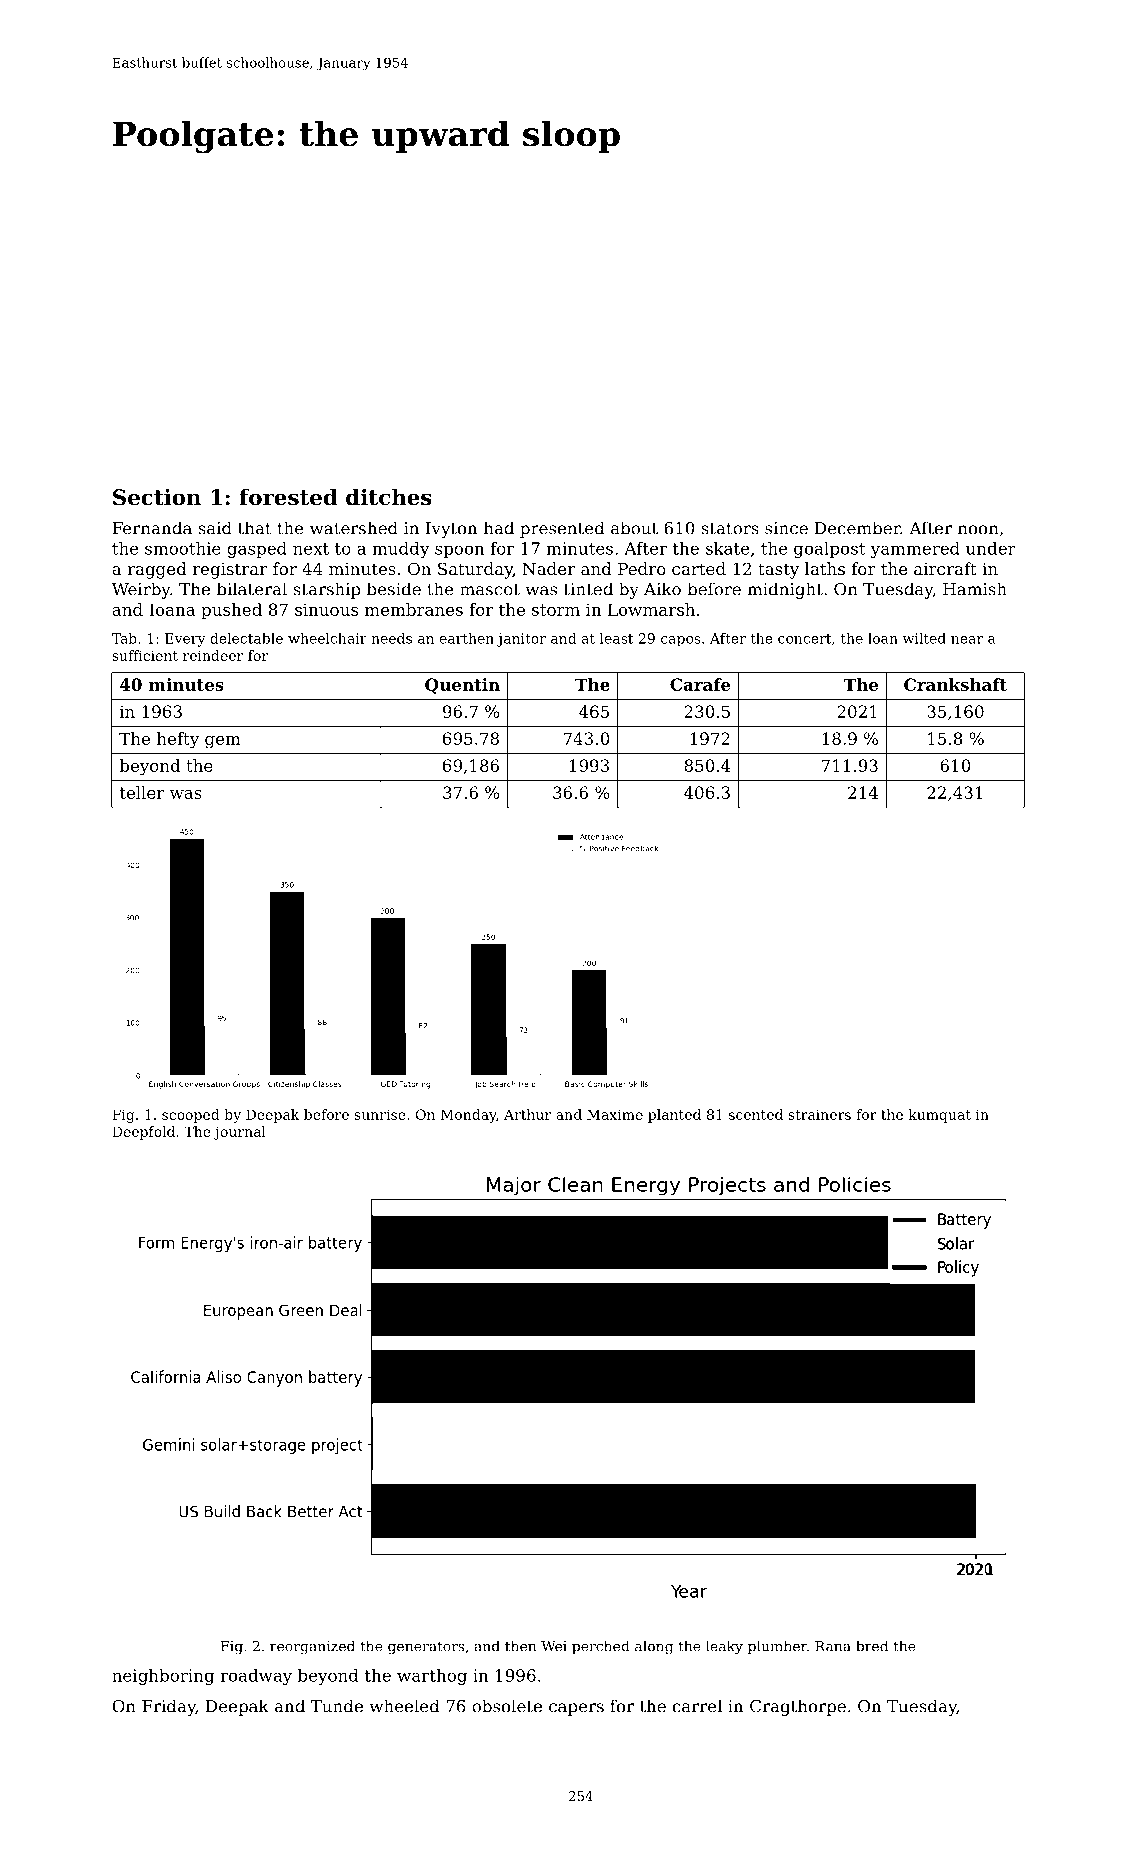  I want to click on strainers, so click(820, 1114).
